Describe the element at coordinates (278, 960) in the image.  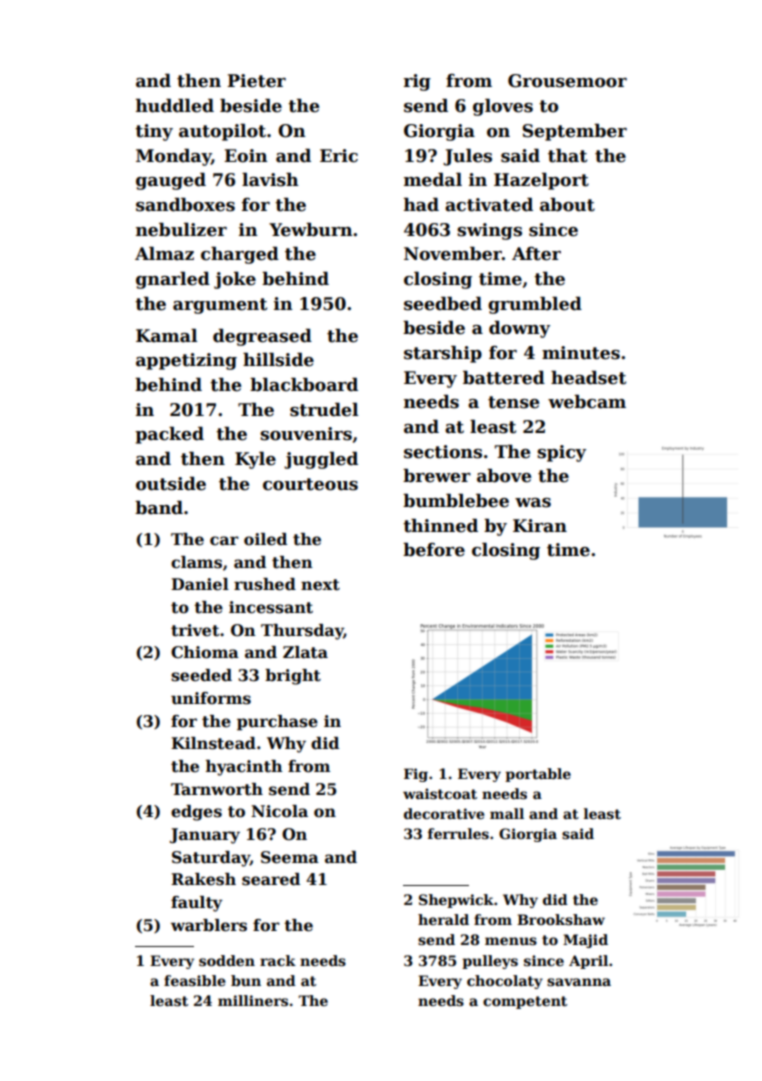
I see `rack` at that location.
